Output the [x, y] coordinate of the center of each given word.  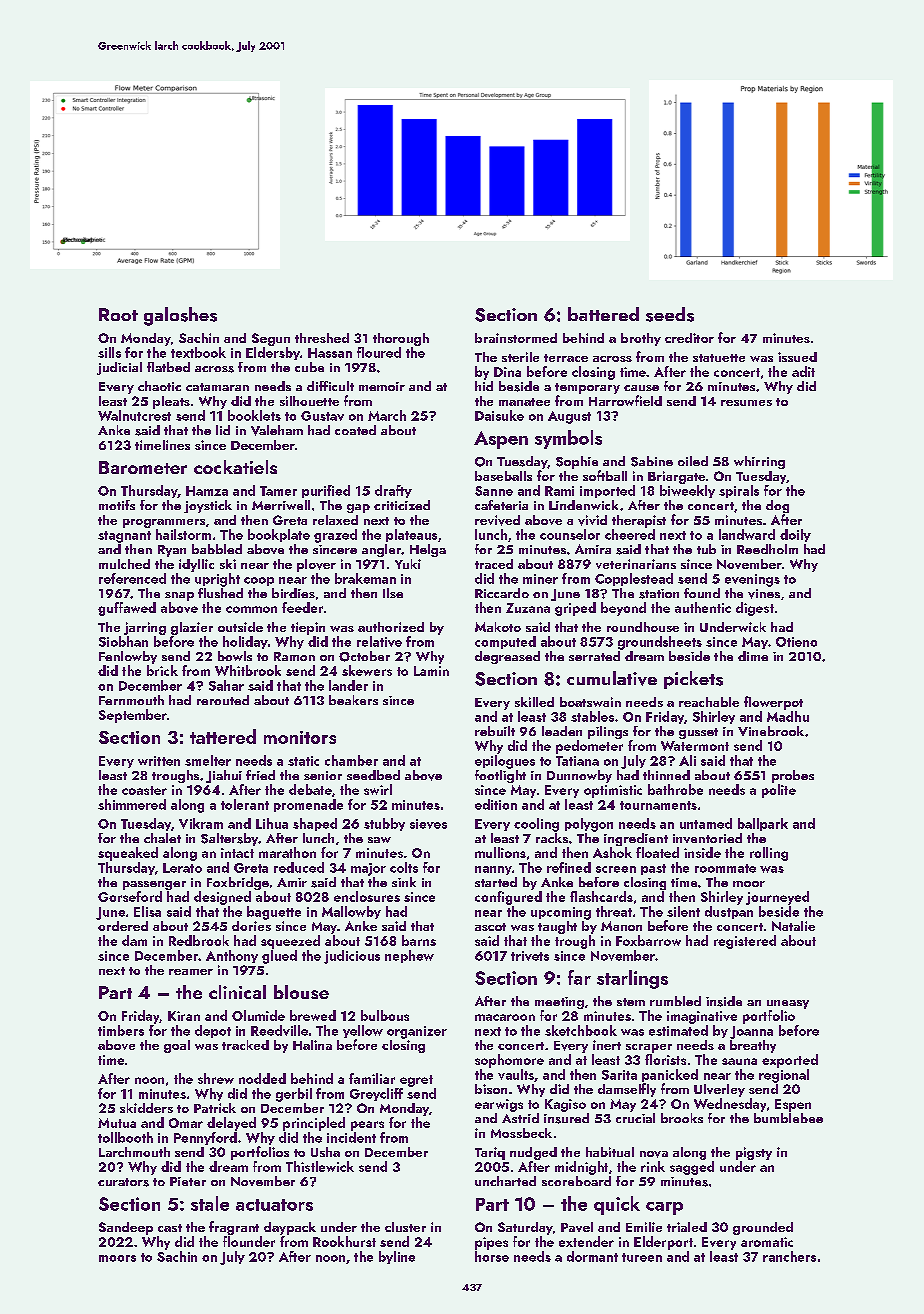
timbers [121, 1030]
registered [745, 942]
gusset [698, 733]
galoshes [180, 316]
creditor [689, 338]
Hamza [207, 491]
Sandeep [126, 1228]
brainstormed [516, 338]
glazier [192, 628]
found [702, 593]
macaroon [505, 1017]
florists [665, 1059]
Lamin [431, 671]
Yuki [408, 564]
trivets [530, 956]
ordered [123, 926]
